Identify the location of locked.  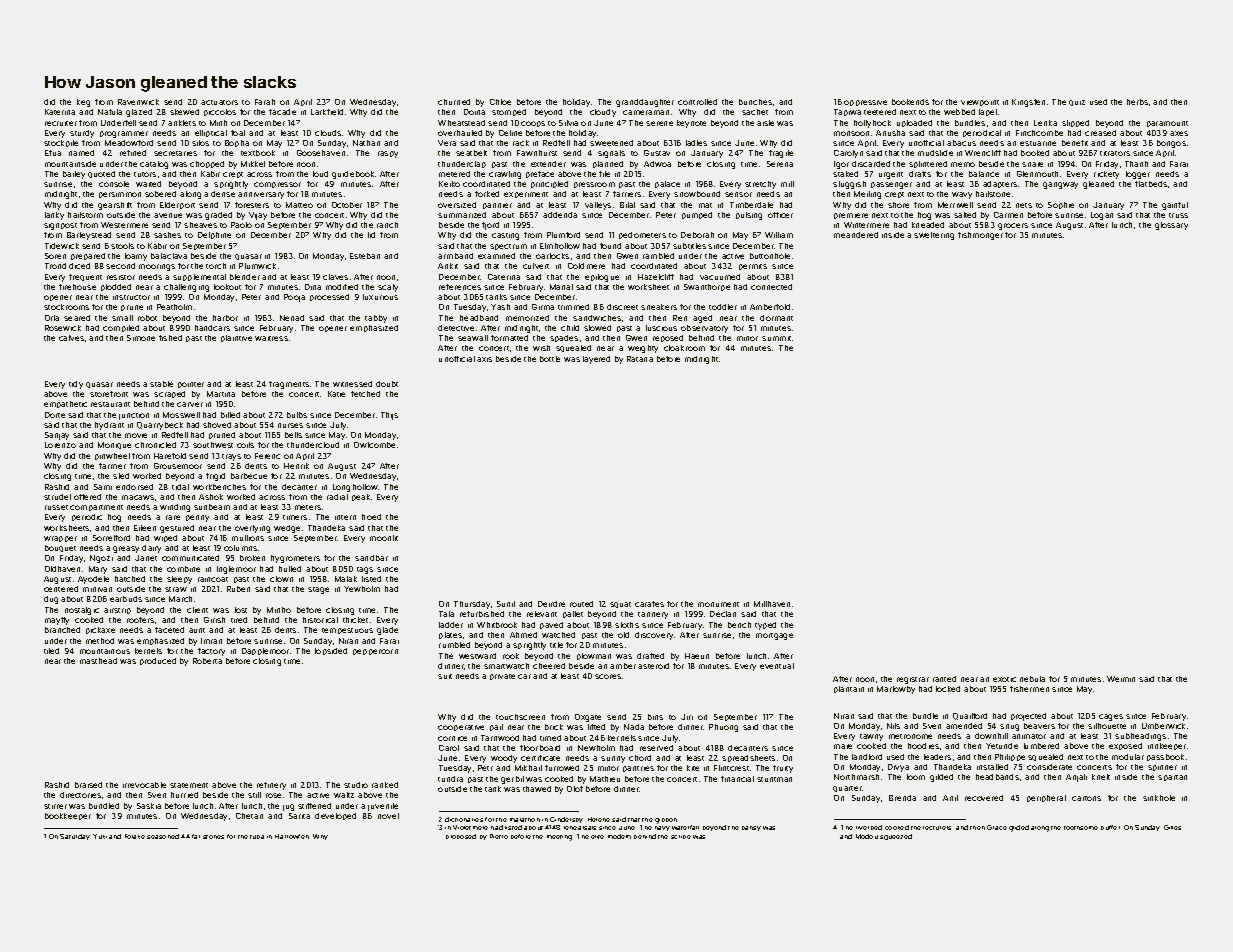
(948, 689).
